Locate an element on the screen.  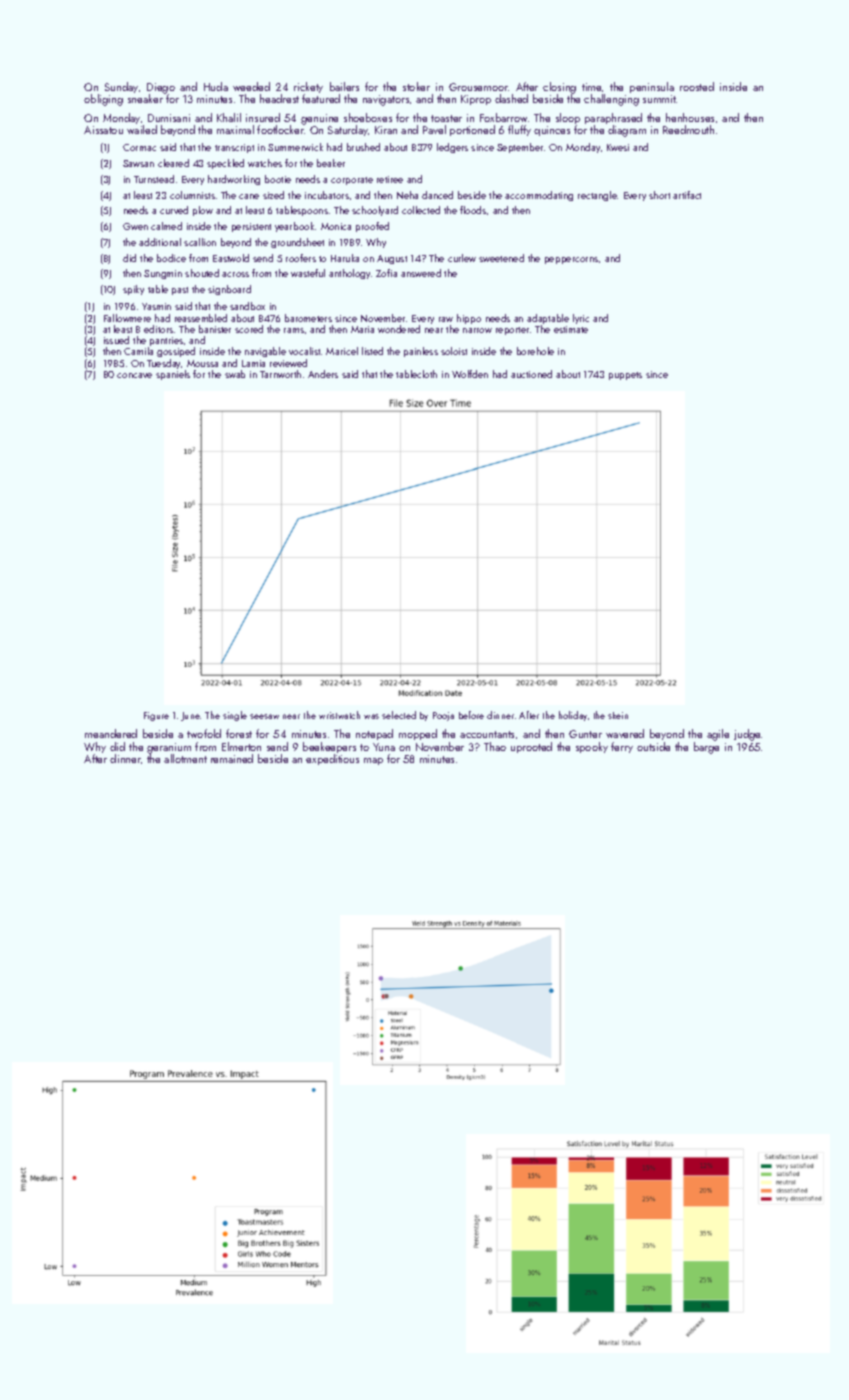
meandered is located at coordinates (111, 733).
